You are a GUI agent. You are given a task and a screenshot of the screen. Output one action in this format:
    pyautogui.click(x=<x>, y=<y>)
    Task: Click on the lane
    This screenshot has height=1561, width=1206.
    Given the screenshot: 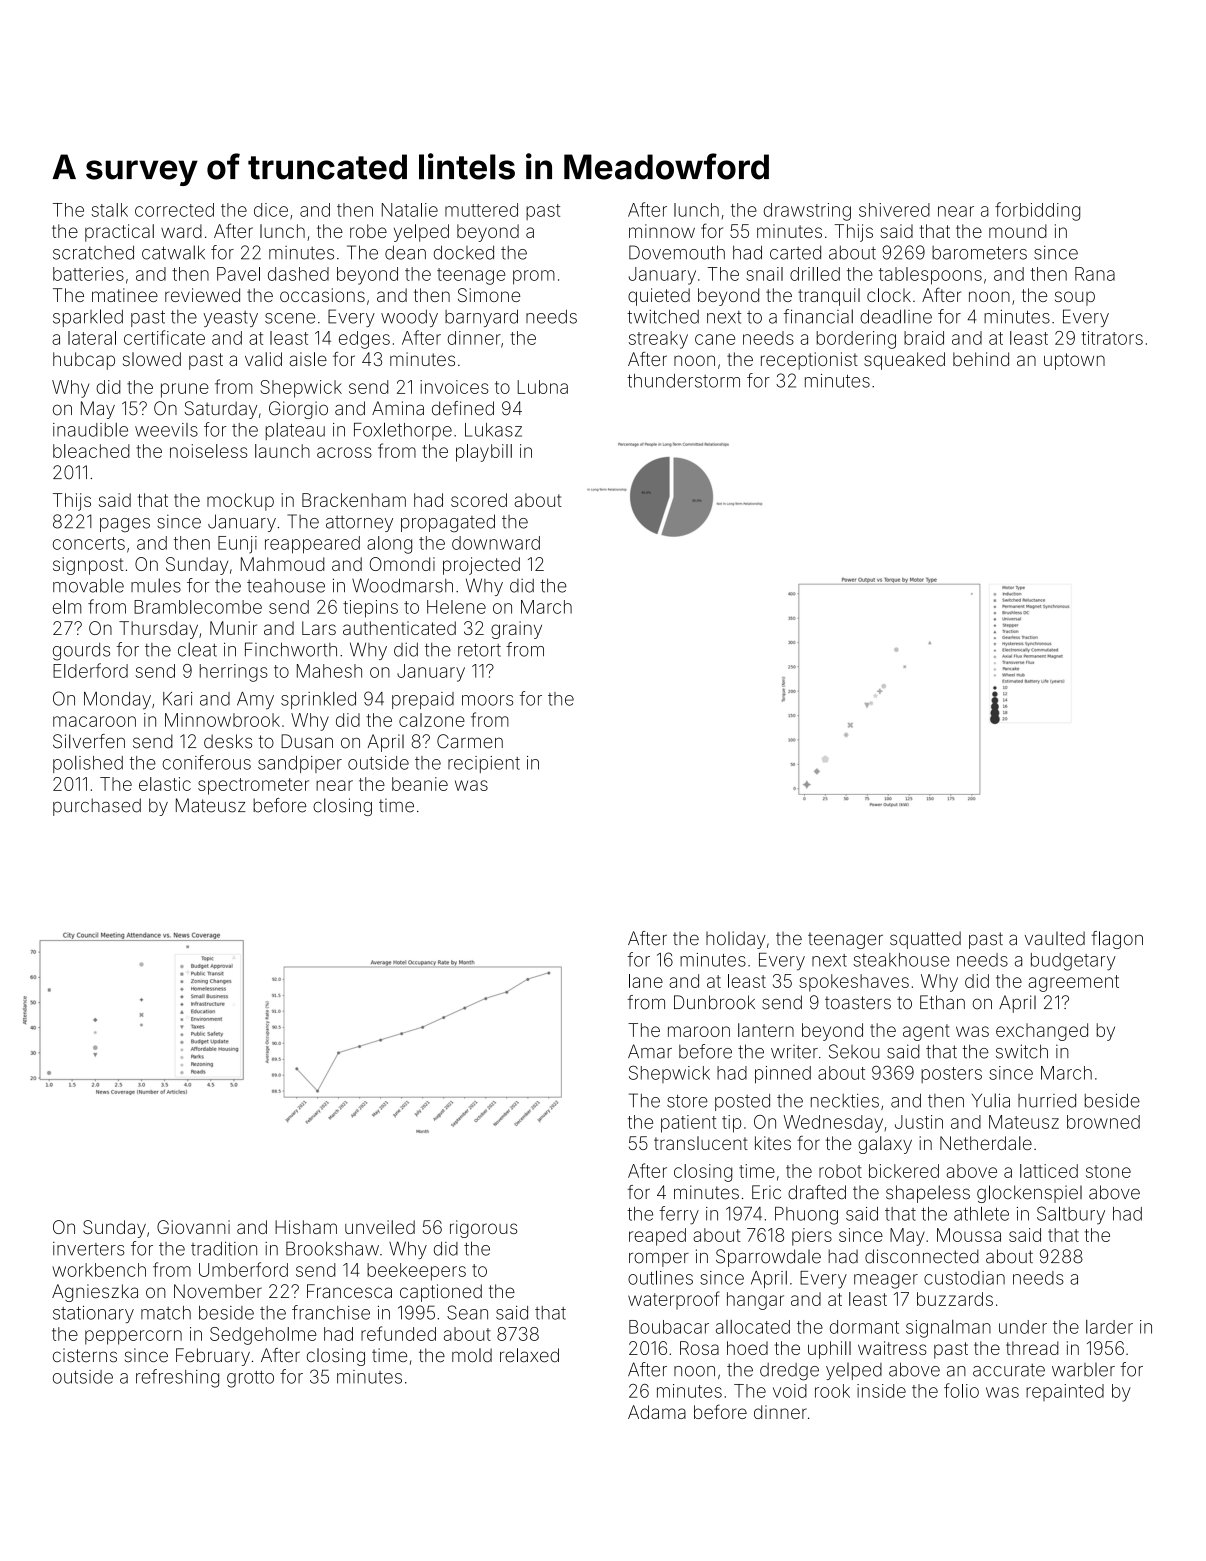 What is the action you would take?
    pyautogui.click(x=646, y=981)
